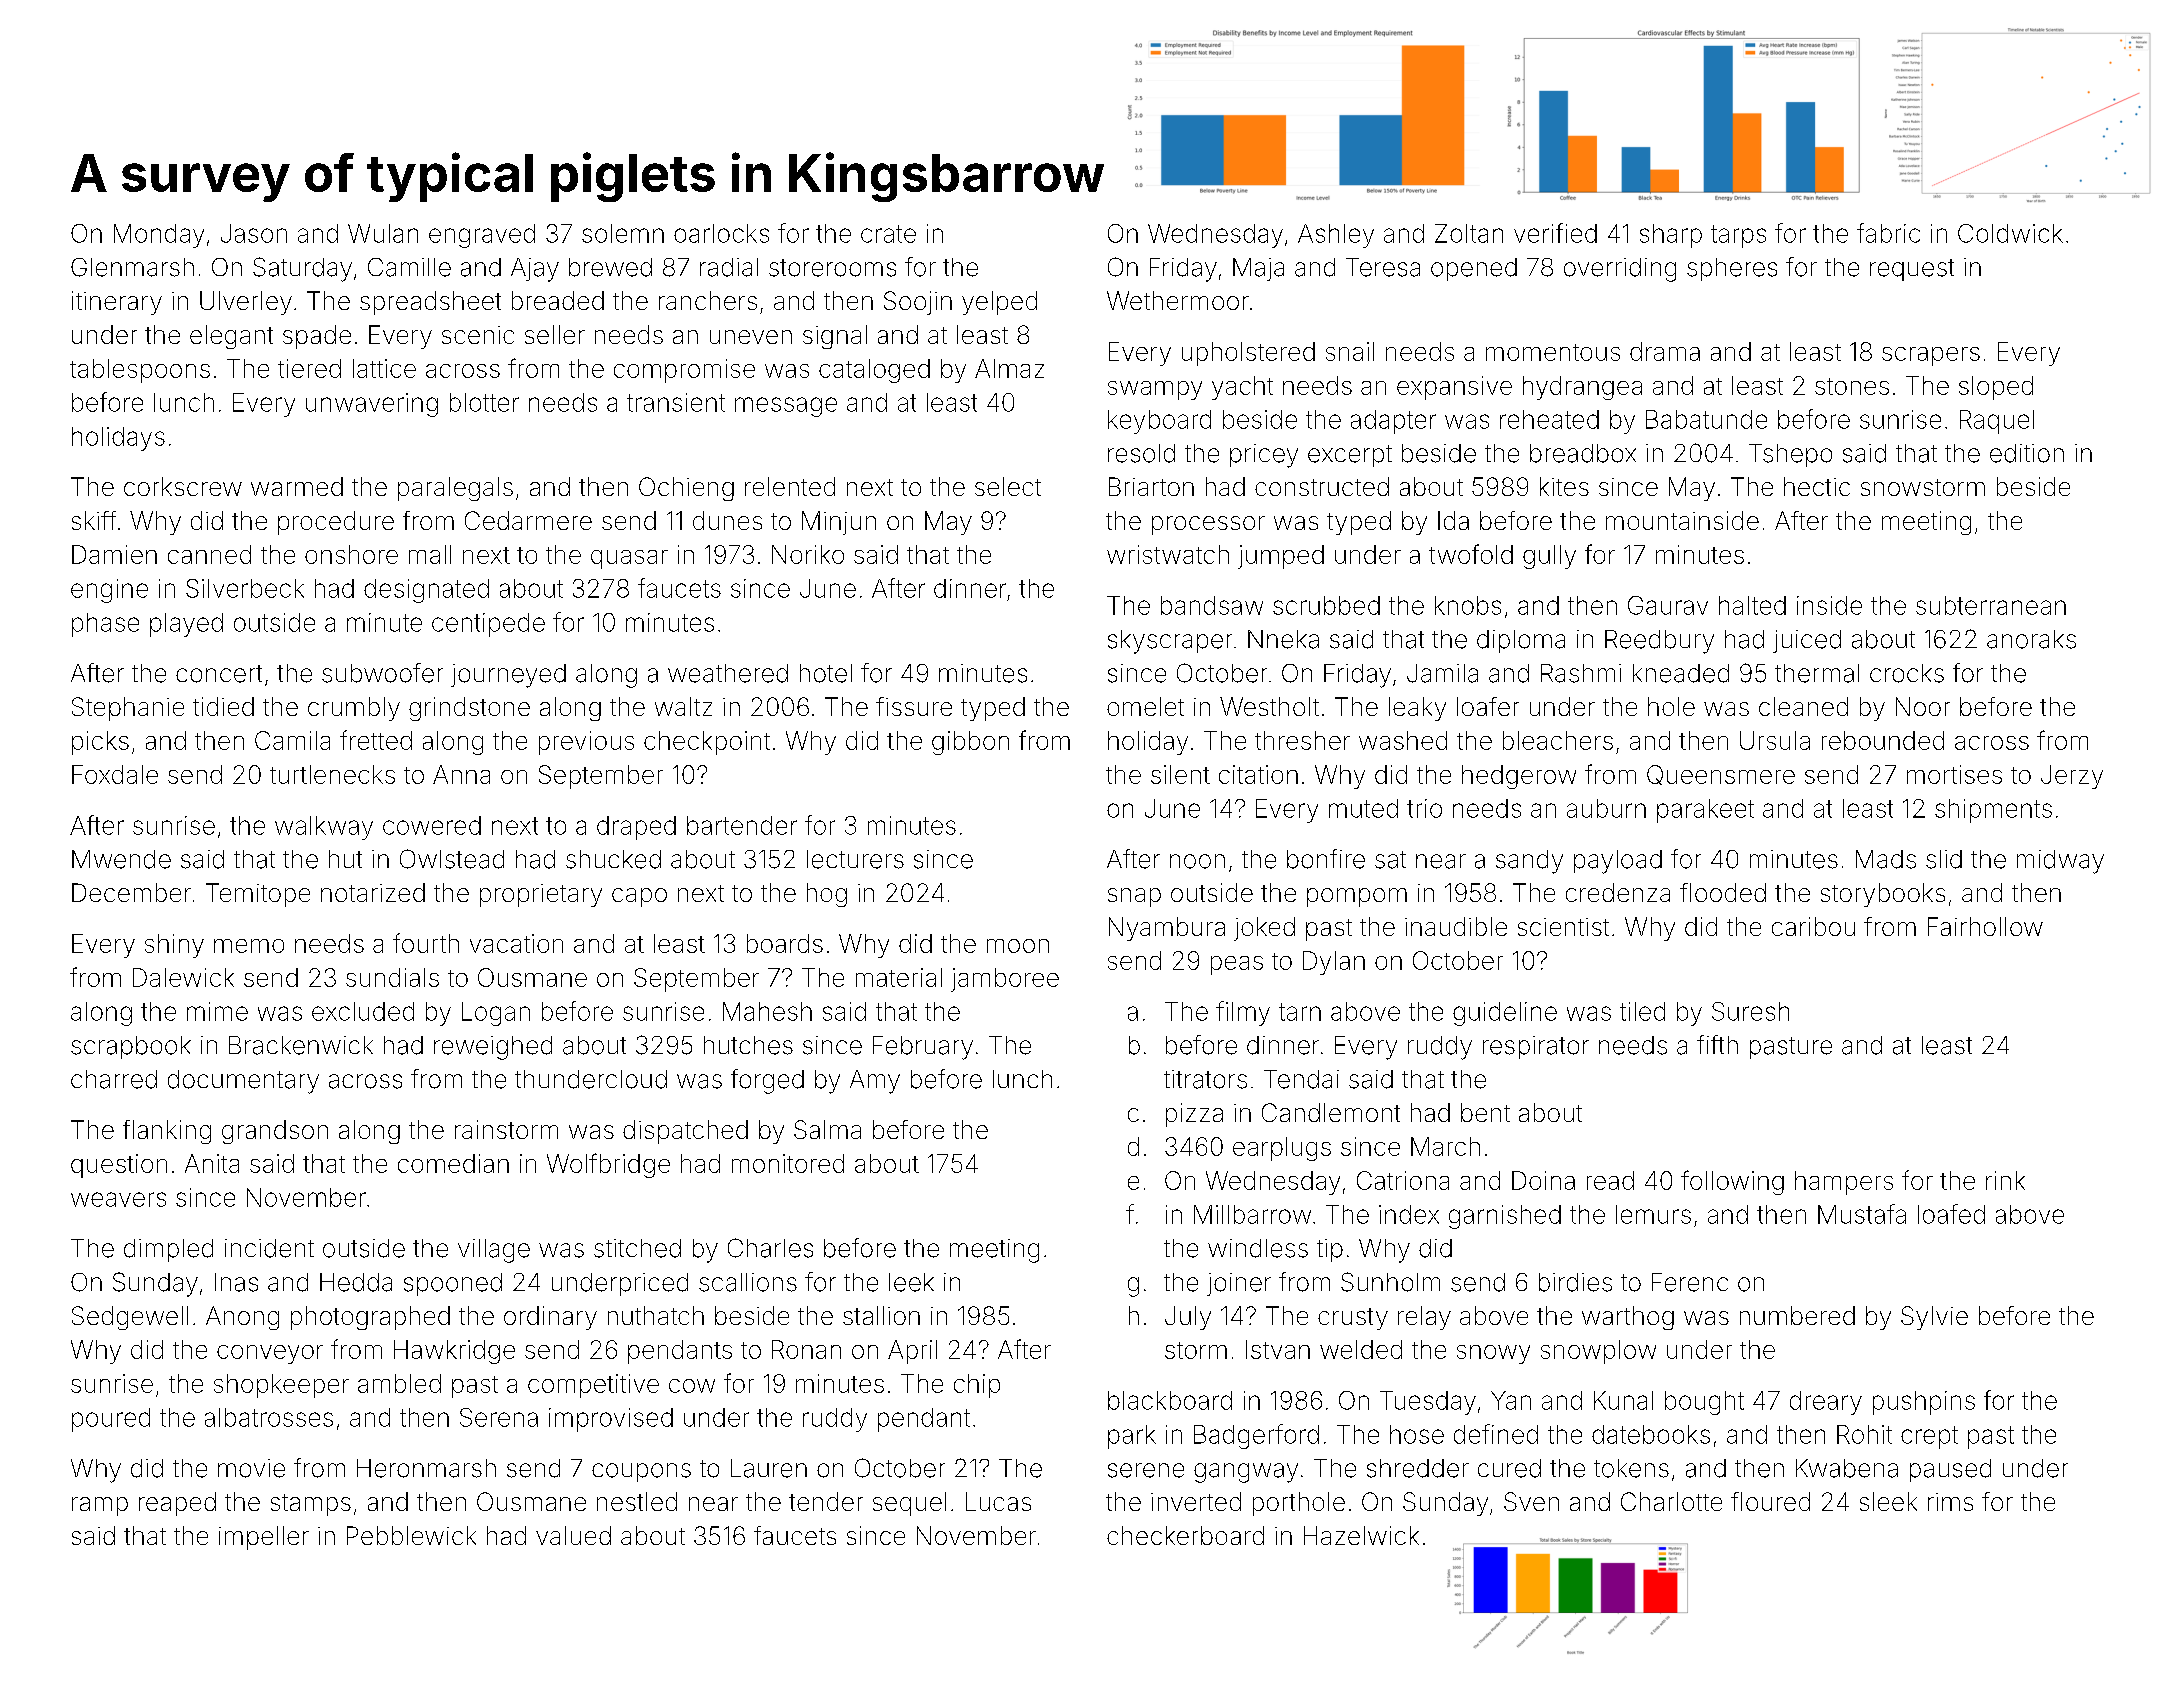  I want to click on Mwende, so click(121, 859).
